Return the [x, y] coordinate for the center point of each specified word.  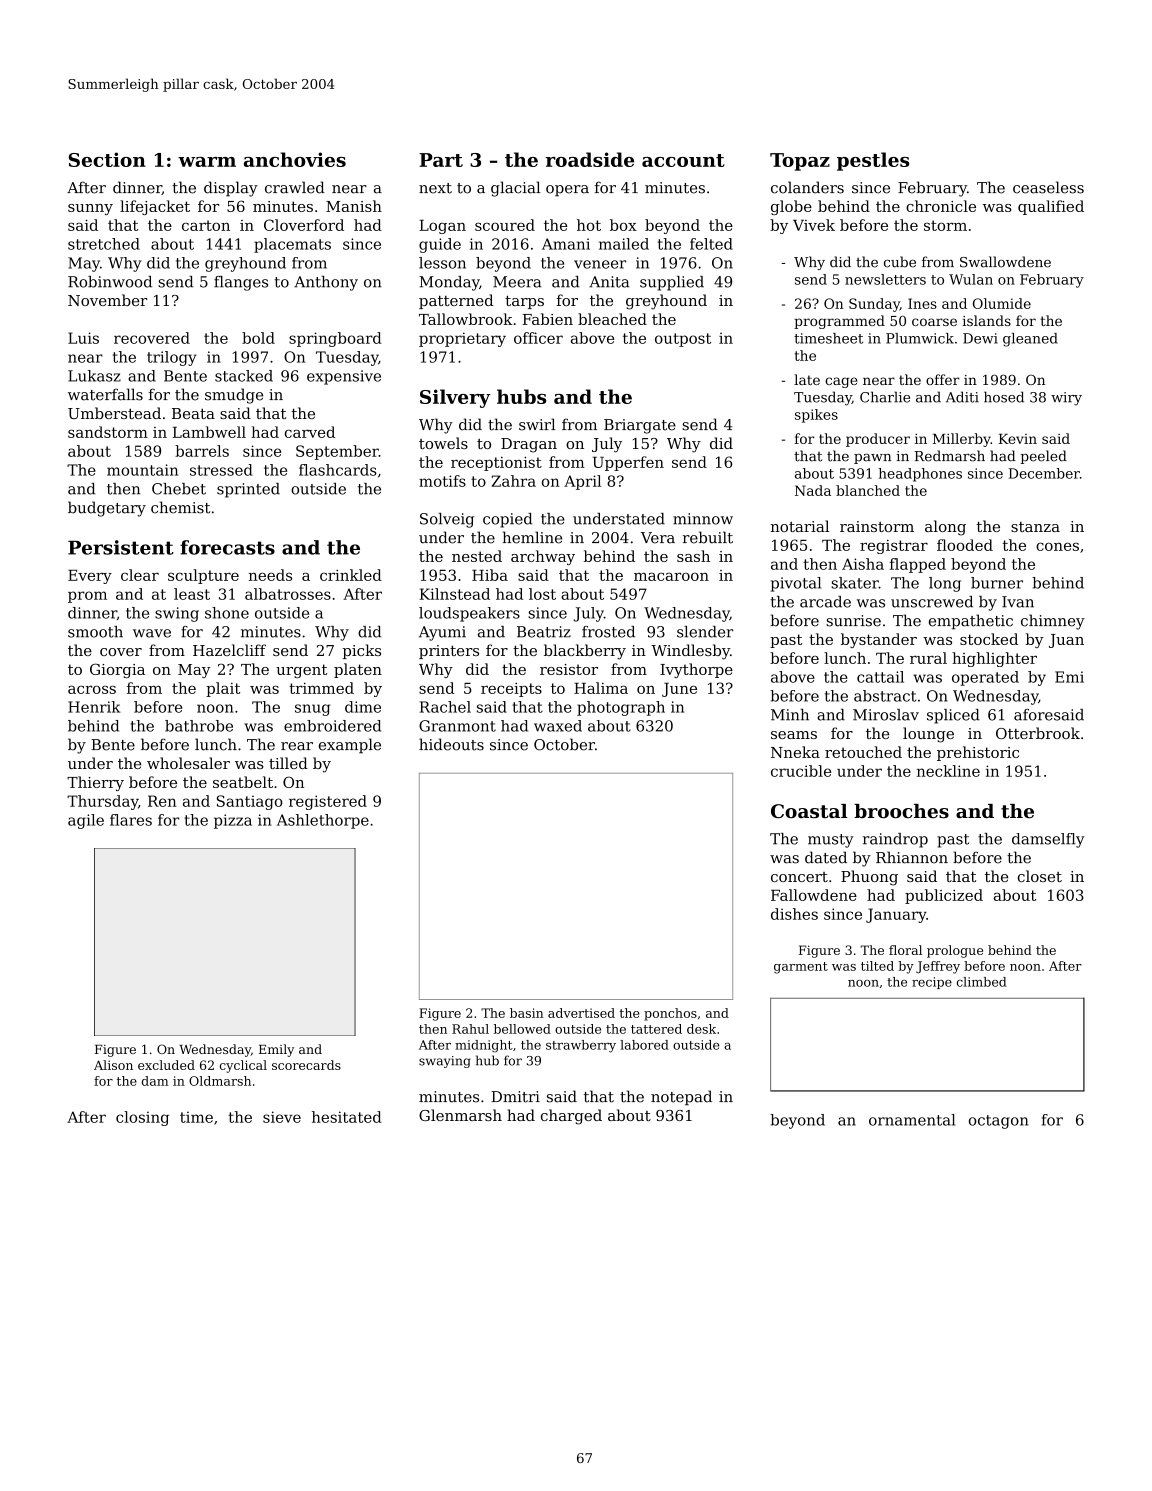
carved [310, 432]
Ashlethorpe [323, 821]
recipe [932, 983]
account [683, 160]
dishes [794, 914]
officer [538, 338]
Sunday [874, 305]
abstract [885, 696]
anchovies [295, 159]
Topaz [800, 162]
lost [542, 594]
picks [362, 651]
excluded [166, 1065]
